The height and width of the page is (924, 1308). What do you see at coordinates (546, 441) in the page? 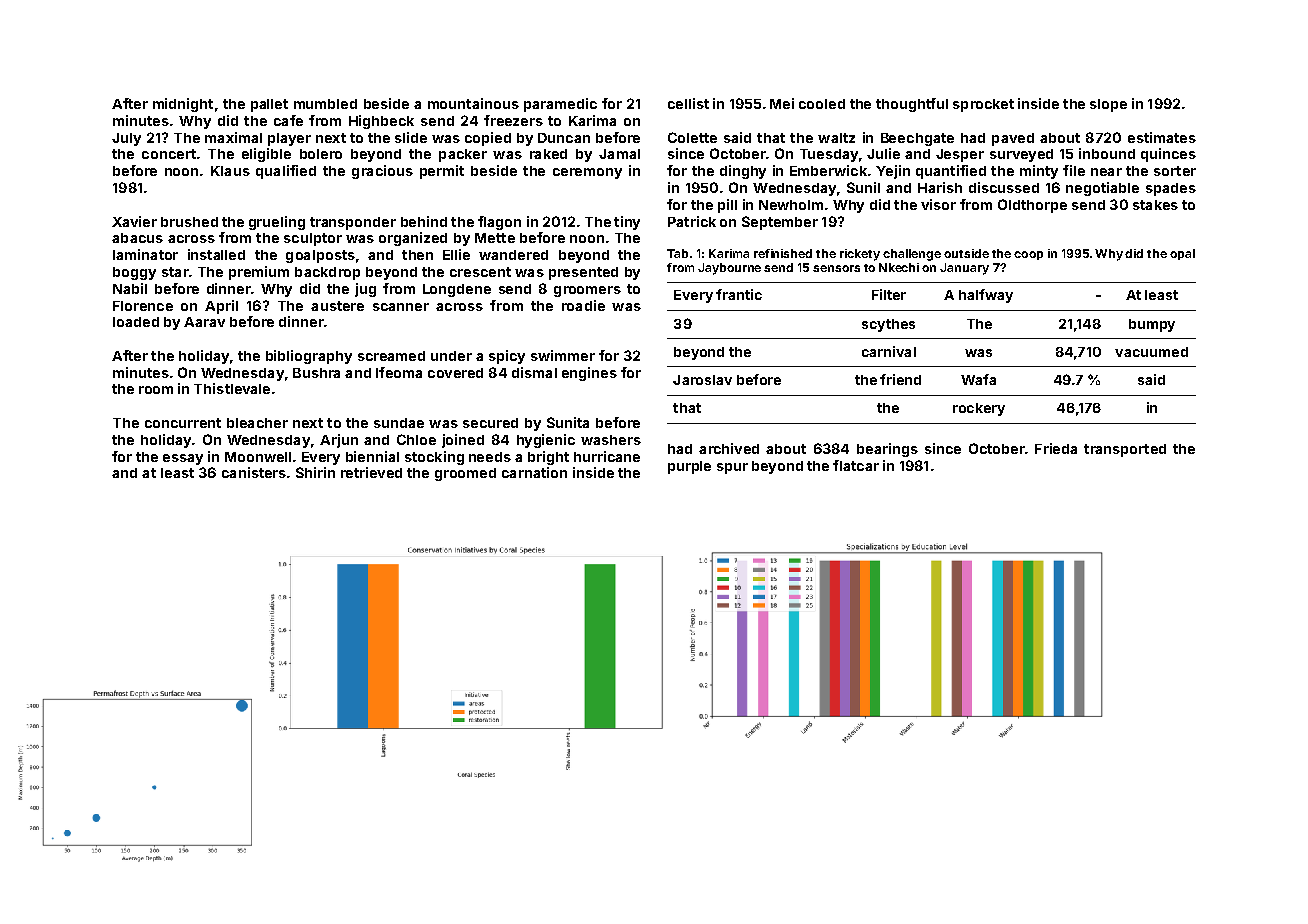
I see `hygienic` at bounding box center [546, 441].
